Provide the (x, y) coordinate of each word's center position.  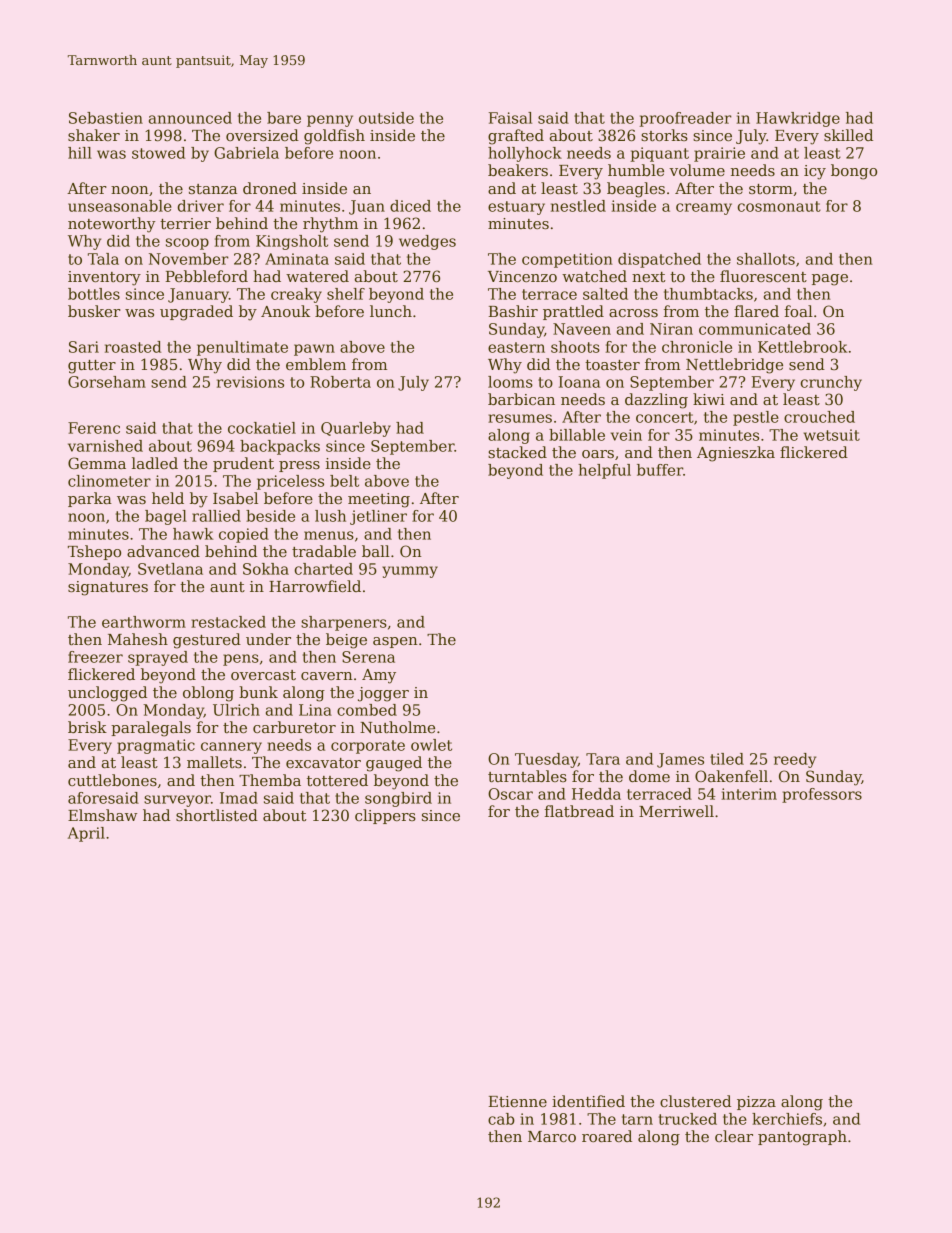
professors (822, 795)
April (86, 834)
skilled (848, 135)
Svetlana (170, 569)
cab (501, 1119)
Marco (552, 1136)
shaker (94, 135)
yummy (410, 572)
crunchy (831, 383)
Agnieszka (736, 454)
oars (598, 454)
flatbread (579, 811)
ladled (155, 463)
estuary (516, 208)
